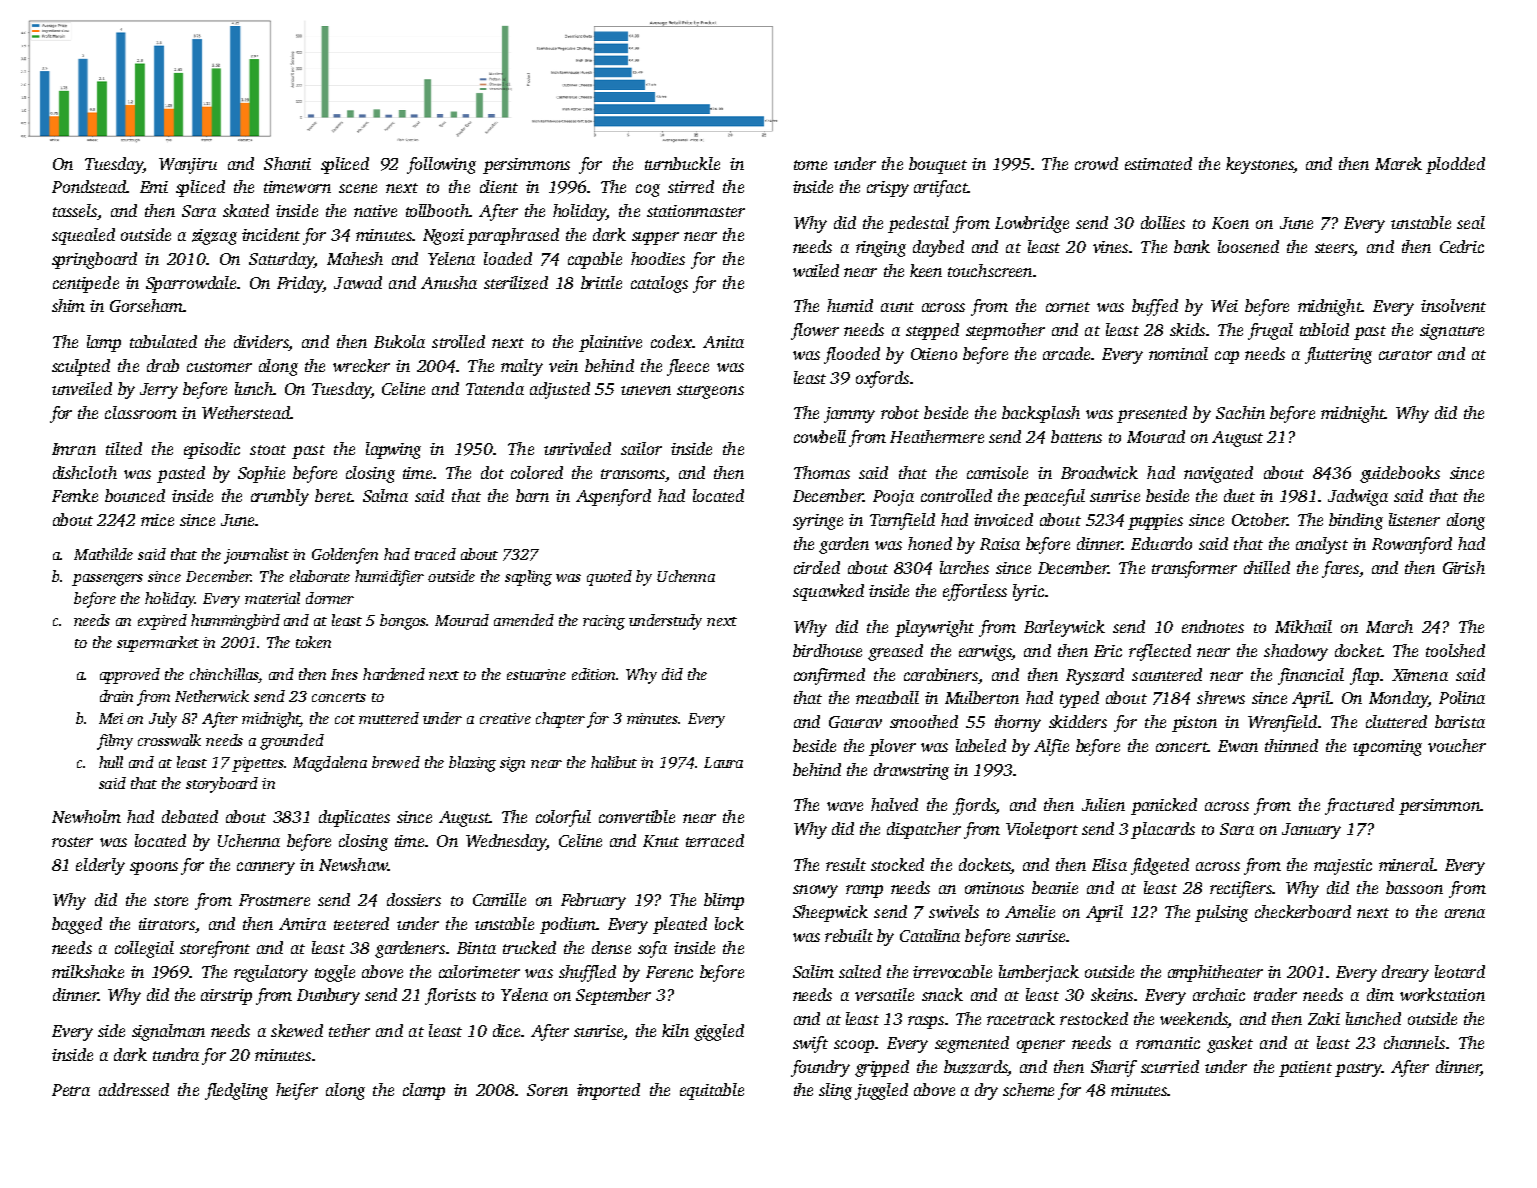 The image size is (1537, 1188). I want to click on airstrip, so click(226, 997).
